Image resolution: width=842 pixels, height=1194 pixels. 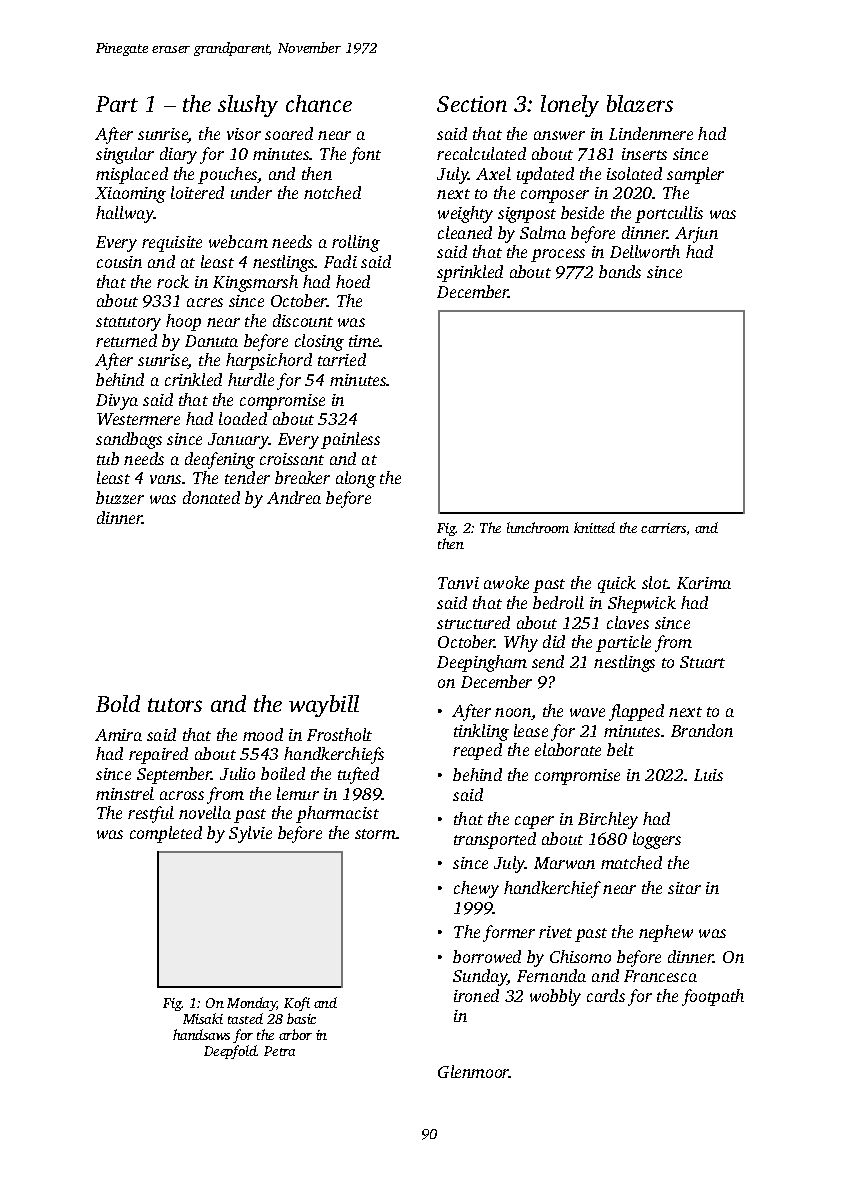 What do you see at coordinates (248, 106) in the document?
I see `slushy` at bounding box center [248, 106].
